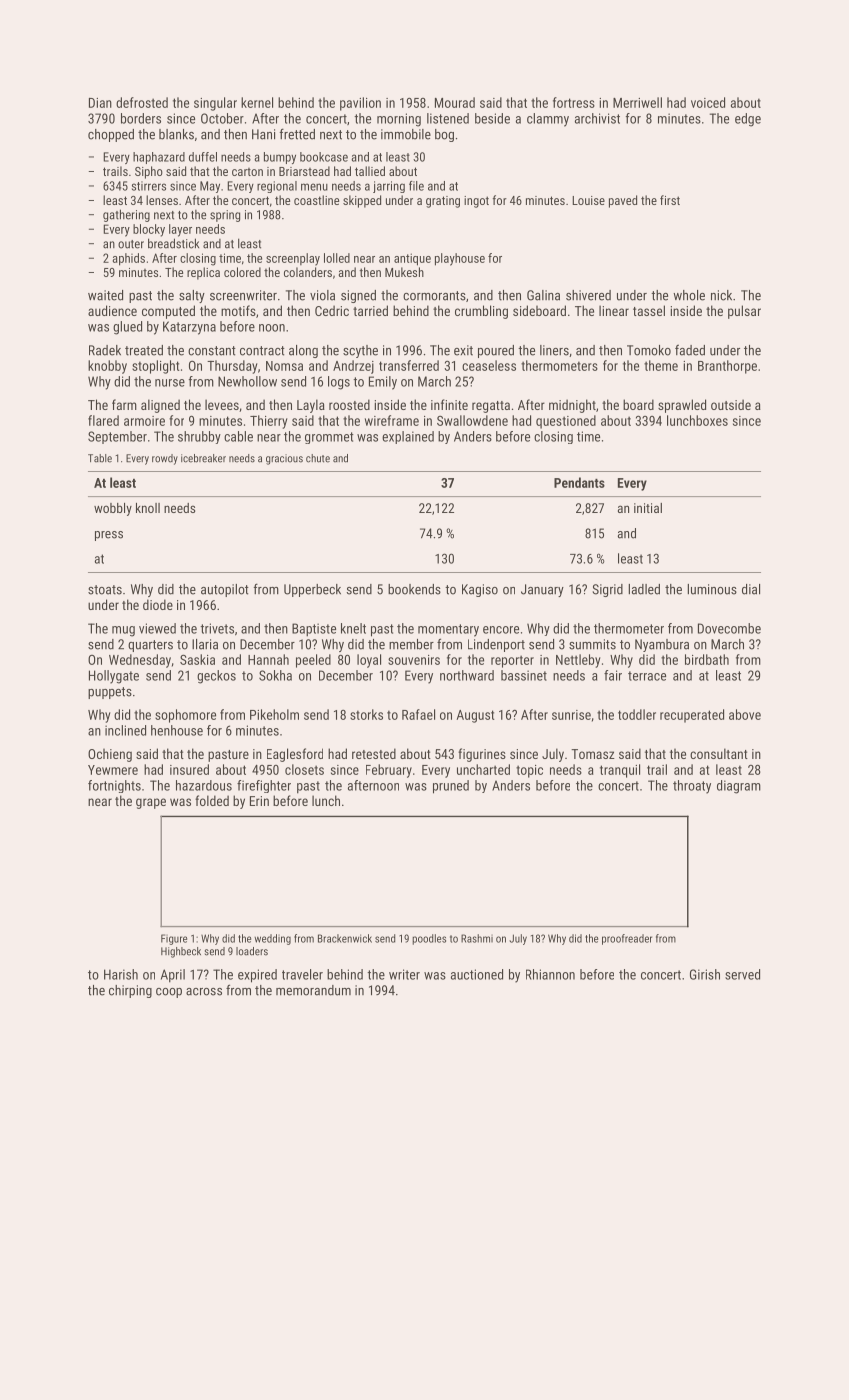 The width and height of the image is (849, 1400). What do you see at coordinates (690, 350) in the image?
I see `faded` at bounding box center [690, 350].
